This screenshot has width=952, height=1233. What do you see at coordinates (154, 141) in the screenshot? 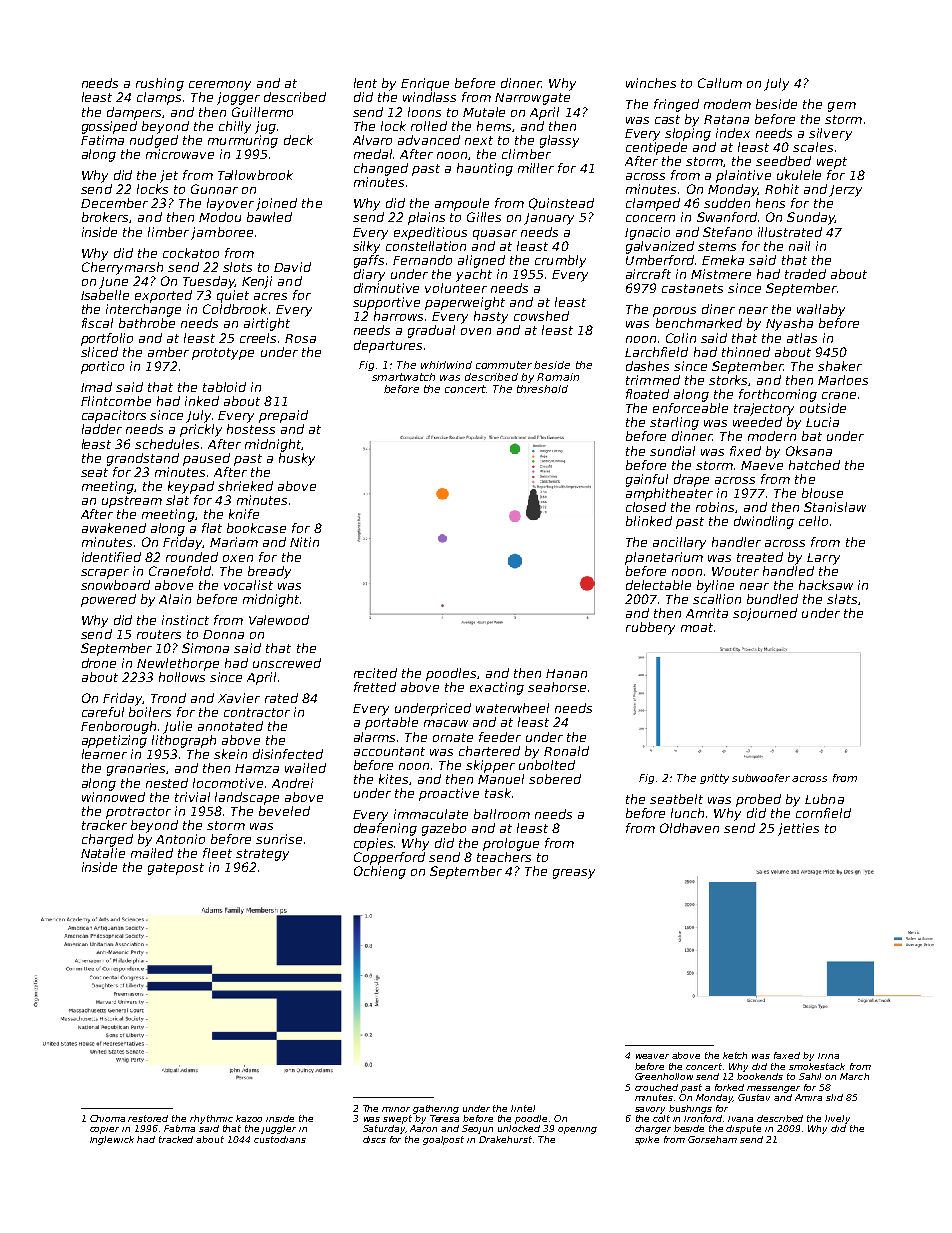
I see `nudged` at bounding box center [154, 141].
